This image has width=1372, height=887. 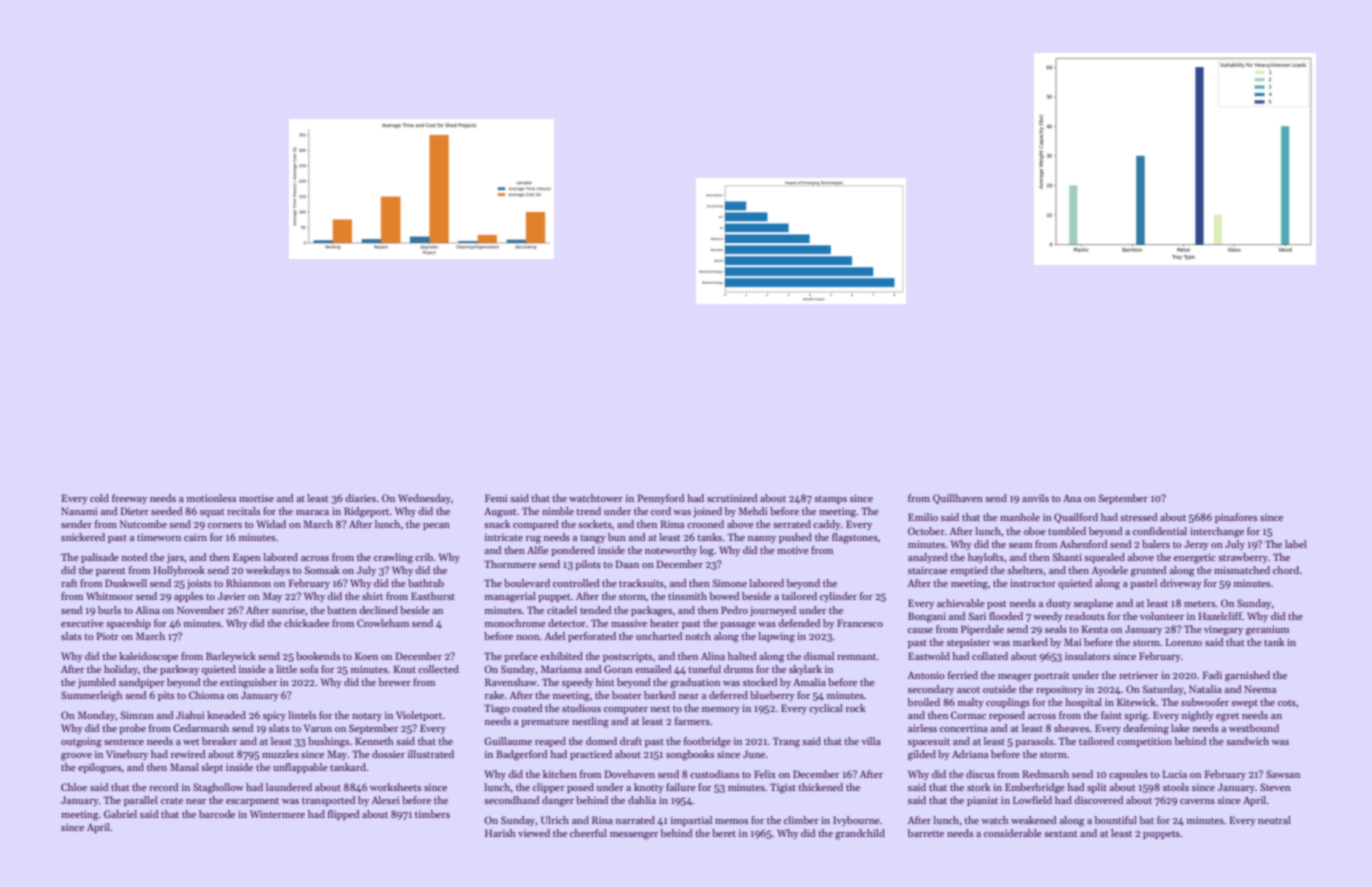 What do you see at coordinates (500, 833) in the image?
I see `Harish` at bounding box center [500, 833].
